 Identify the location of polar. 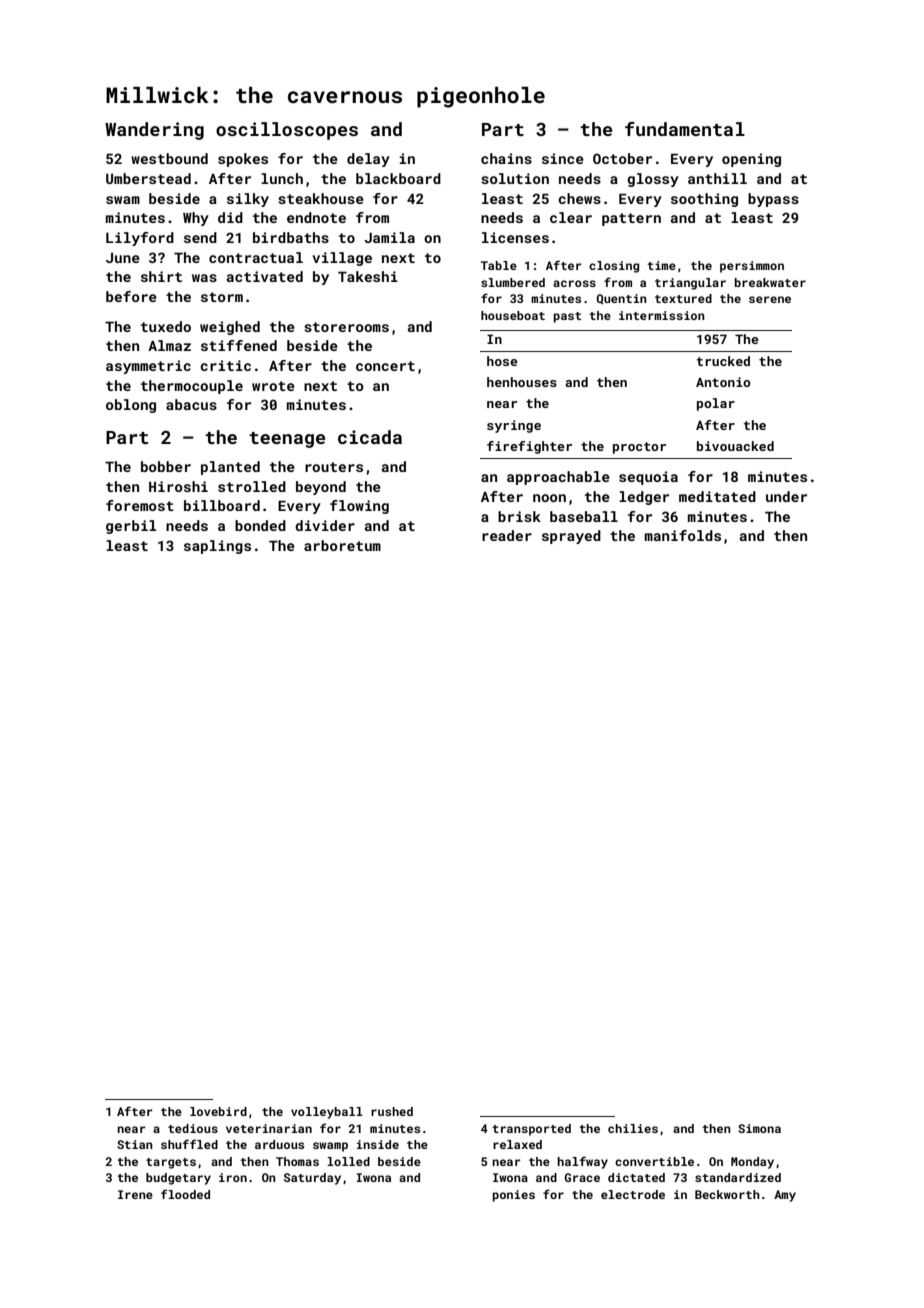
(716, 404).
